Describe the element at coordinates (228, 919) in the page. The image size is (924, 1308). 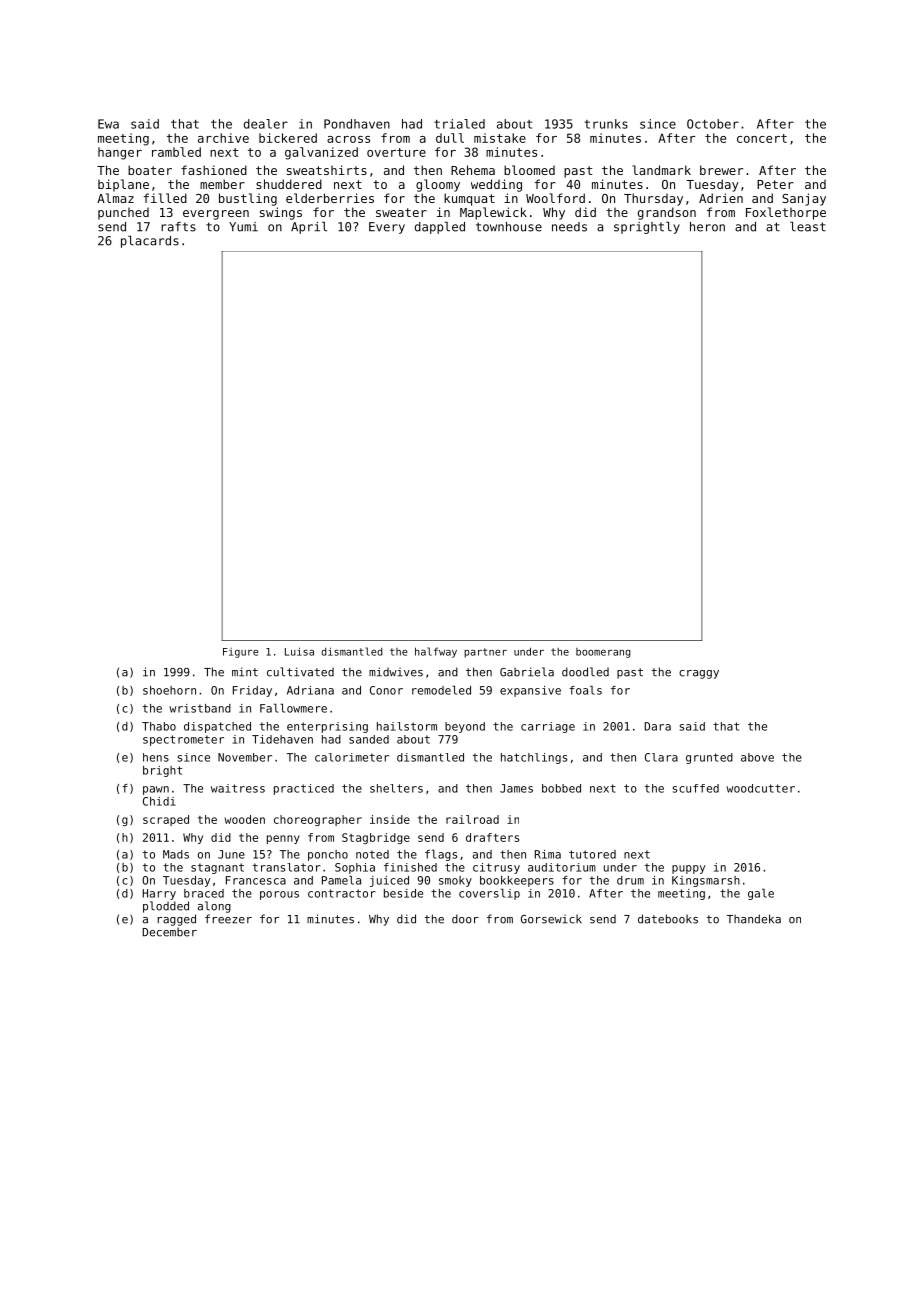
I see `freezer` at that location.
